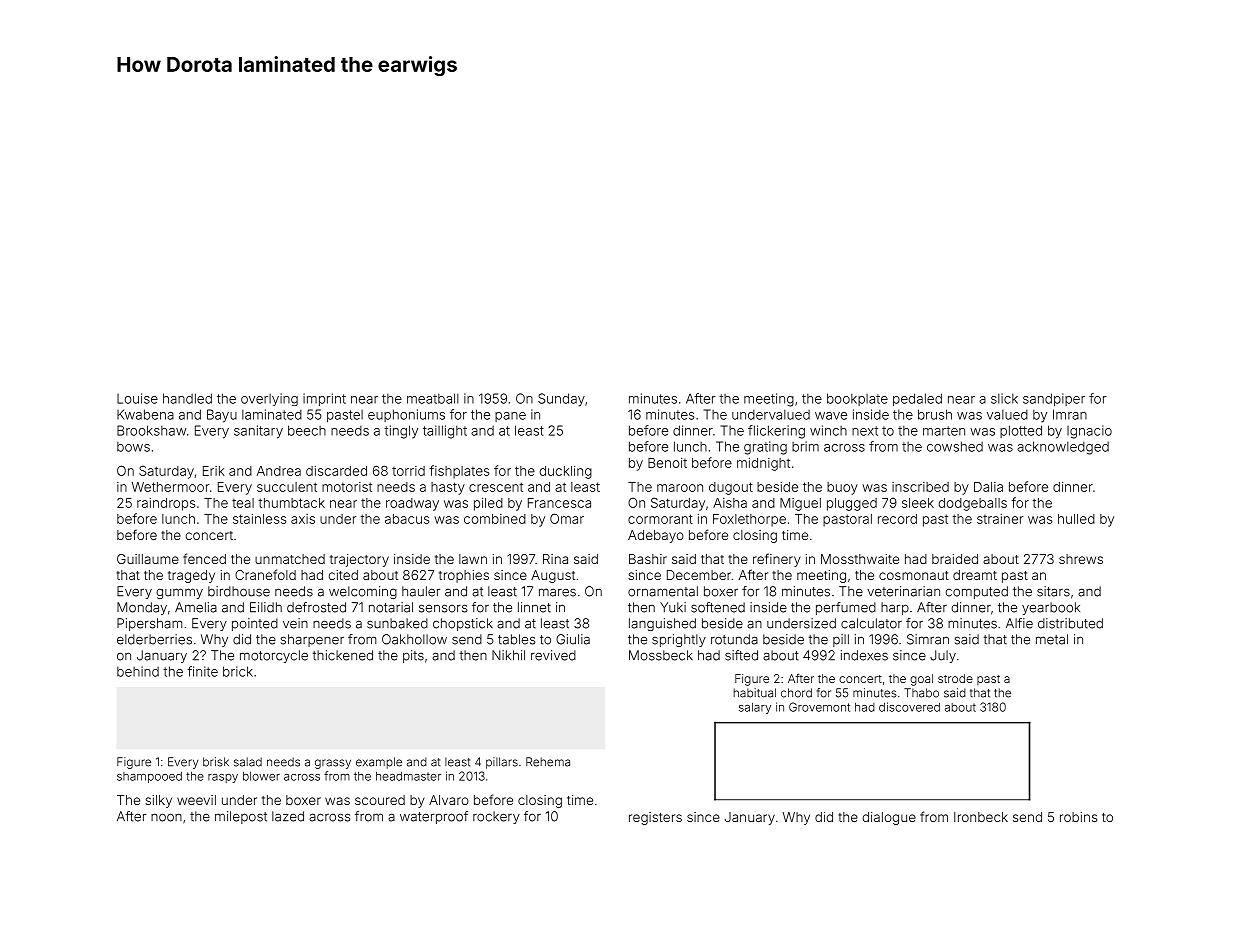 The width and height of the screenshot is (1233, 952). Describe the element at coordinates (557, 592) in the screenshot. I see `mares` at that location.
